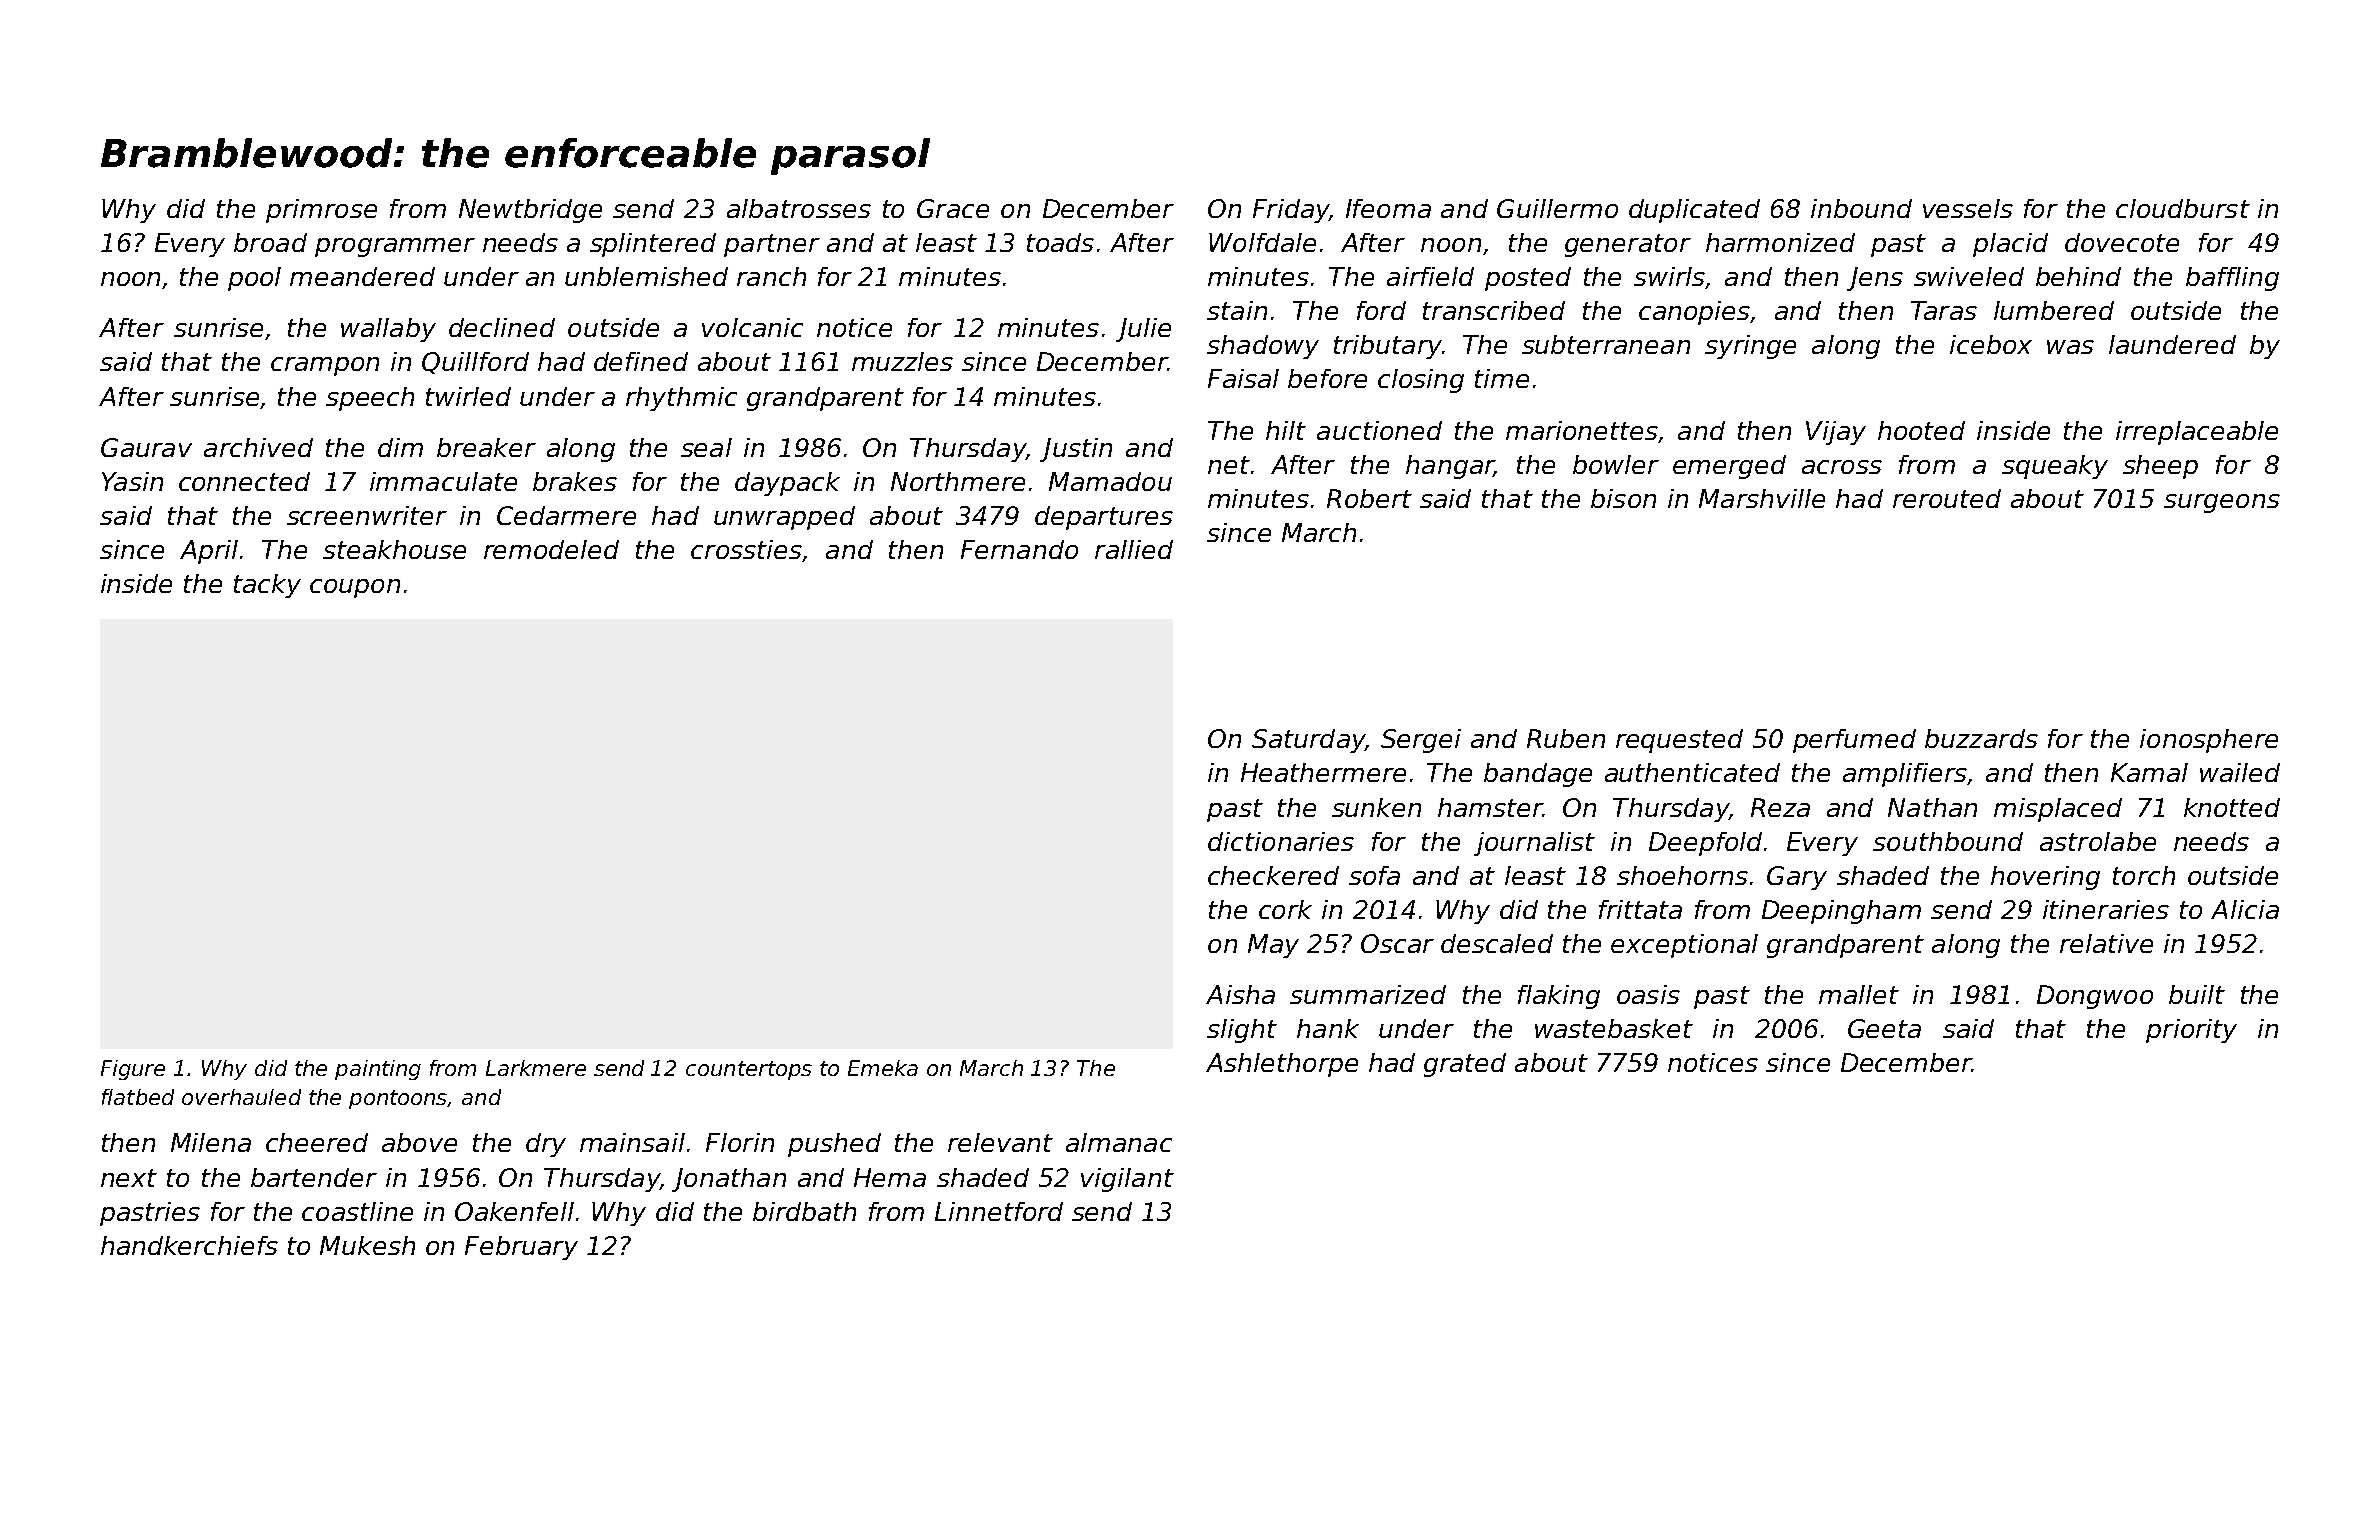 The image size is (2380, 1540). What do you see at coordinates (1374, 875) in the document?
I see `sofa` at bounding box center [1374, 875].
